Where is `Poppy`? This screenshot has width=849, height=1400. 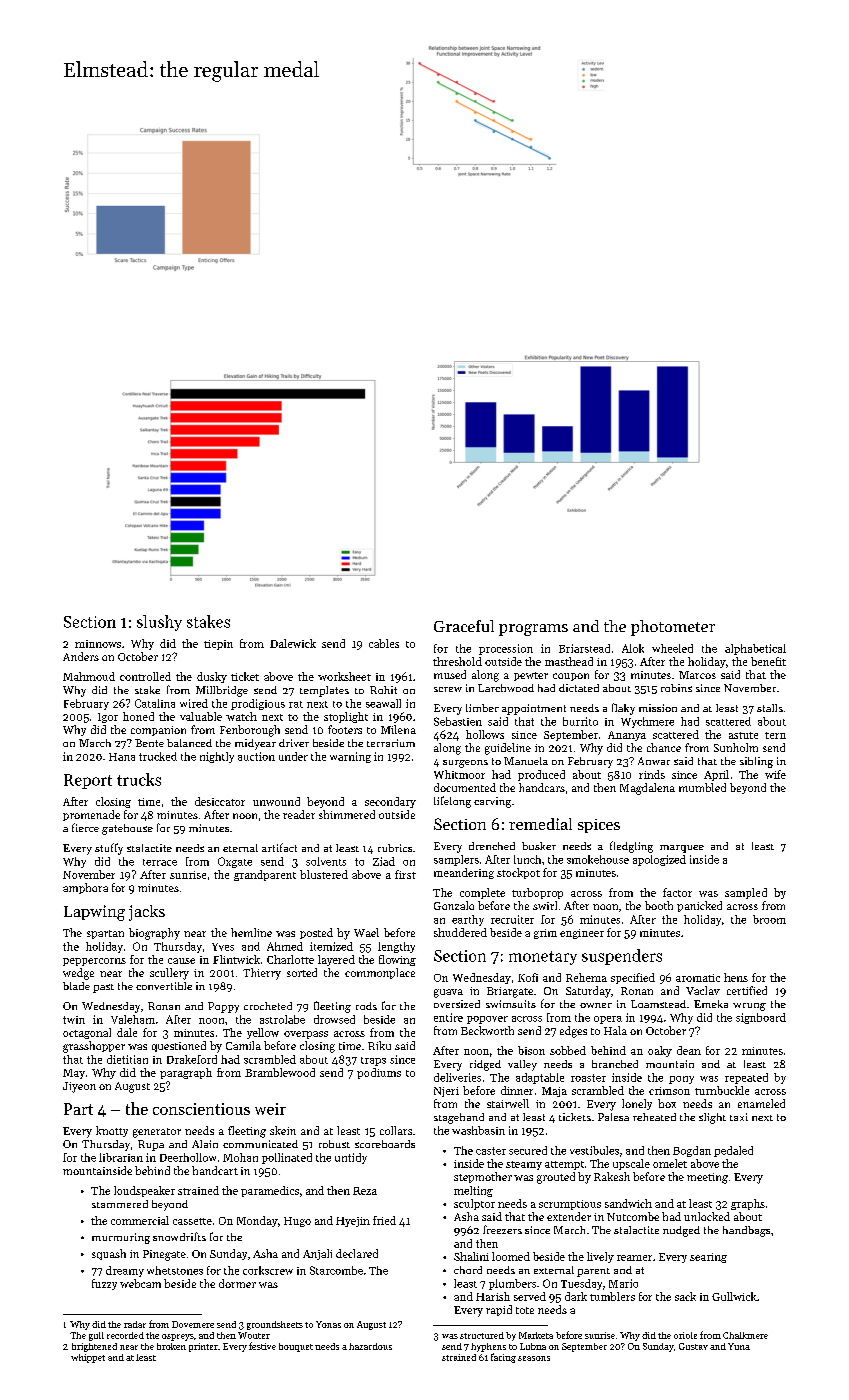
Poppy is located at coordinates (223, 1007).
